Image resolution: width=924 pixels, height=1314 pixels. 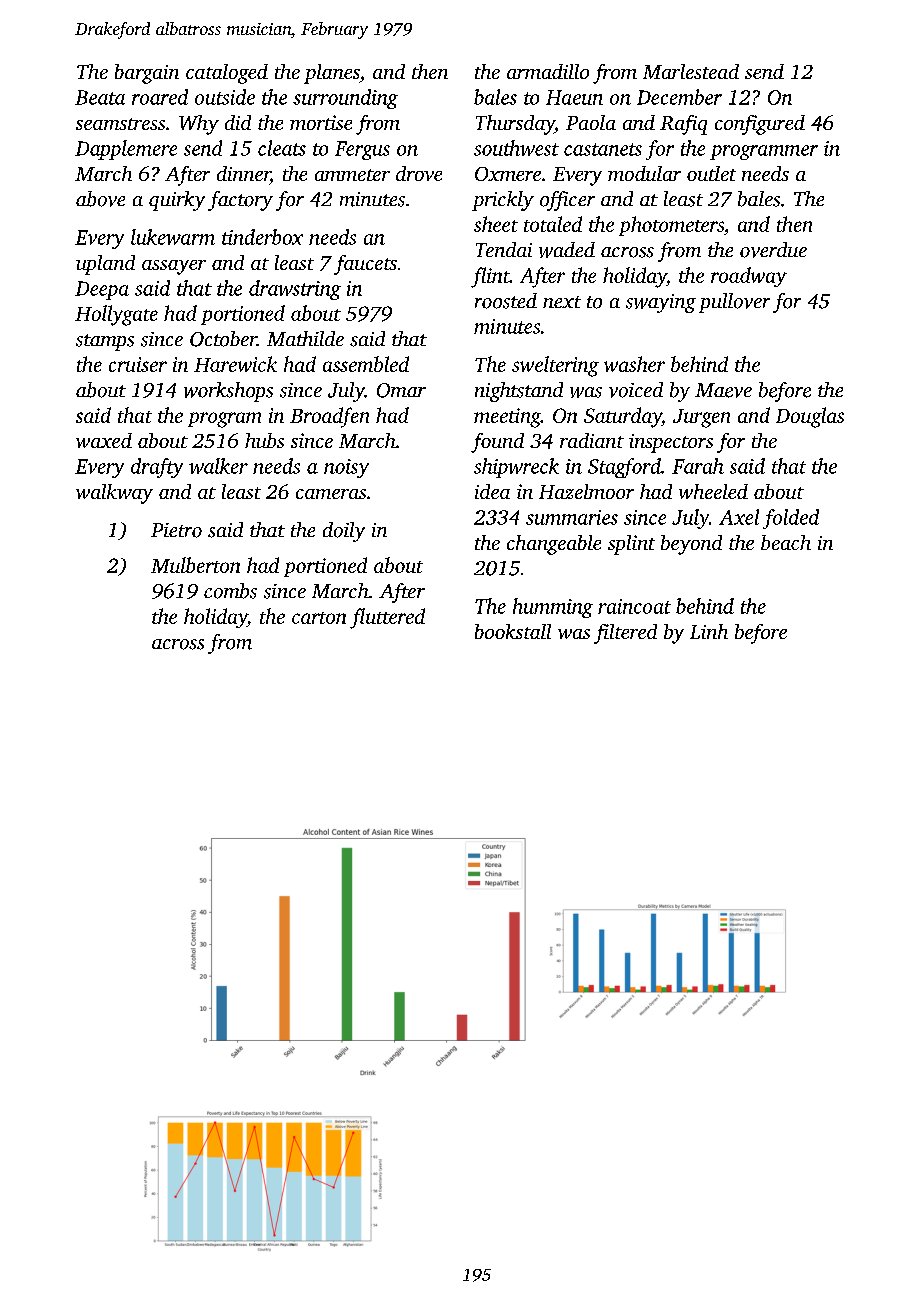 I want to click on outlet, so click(x=711, y=173).
